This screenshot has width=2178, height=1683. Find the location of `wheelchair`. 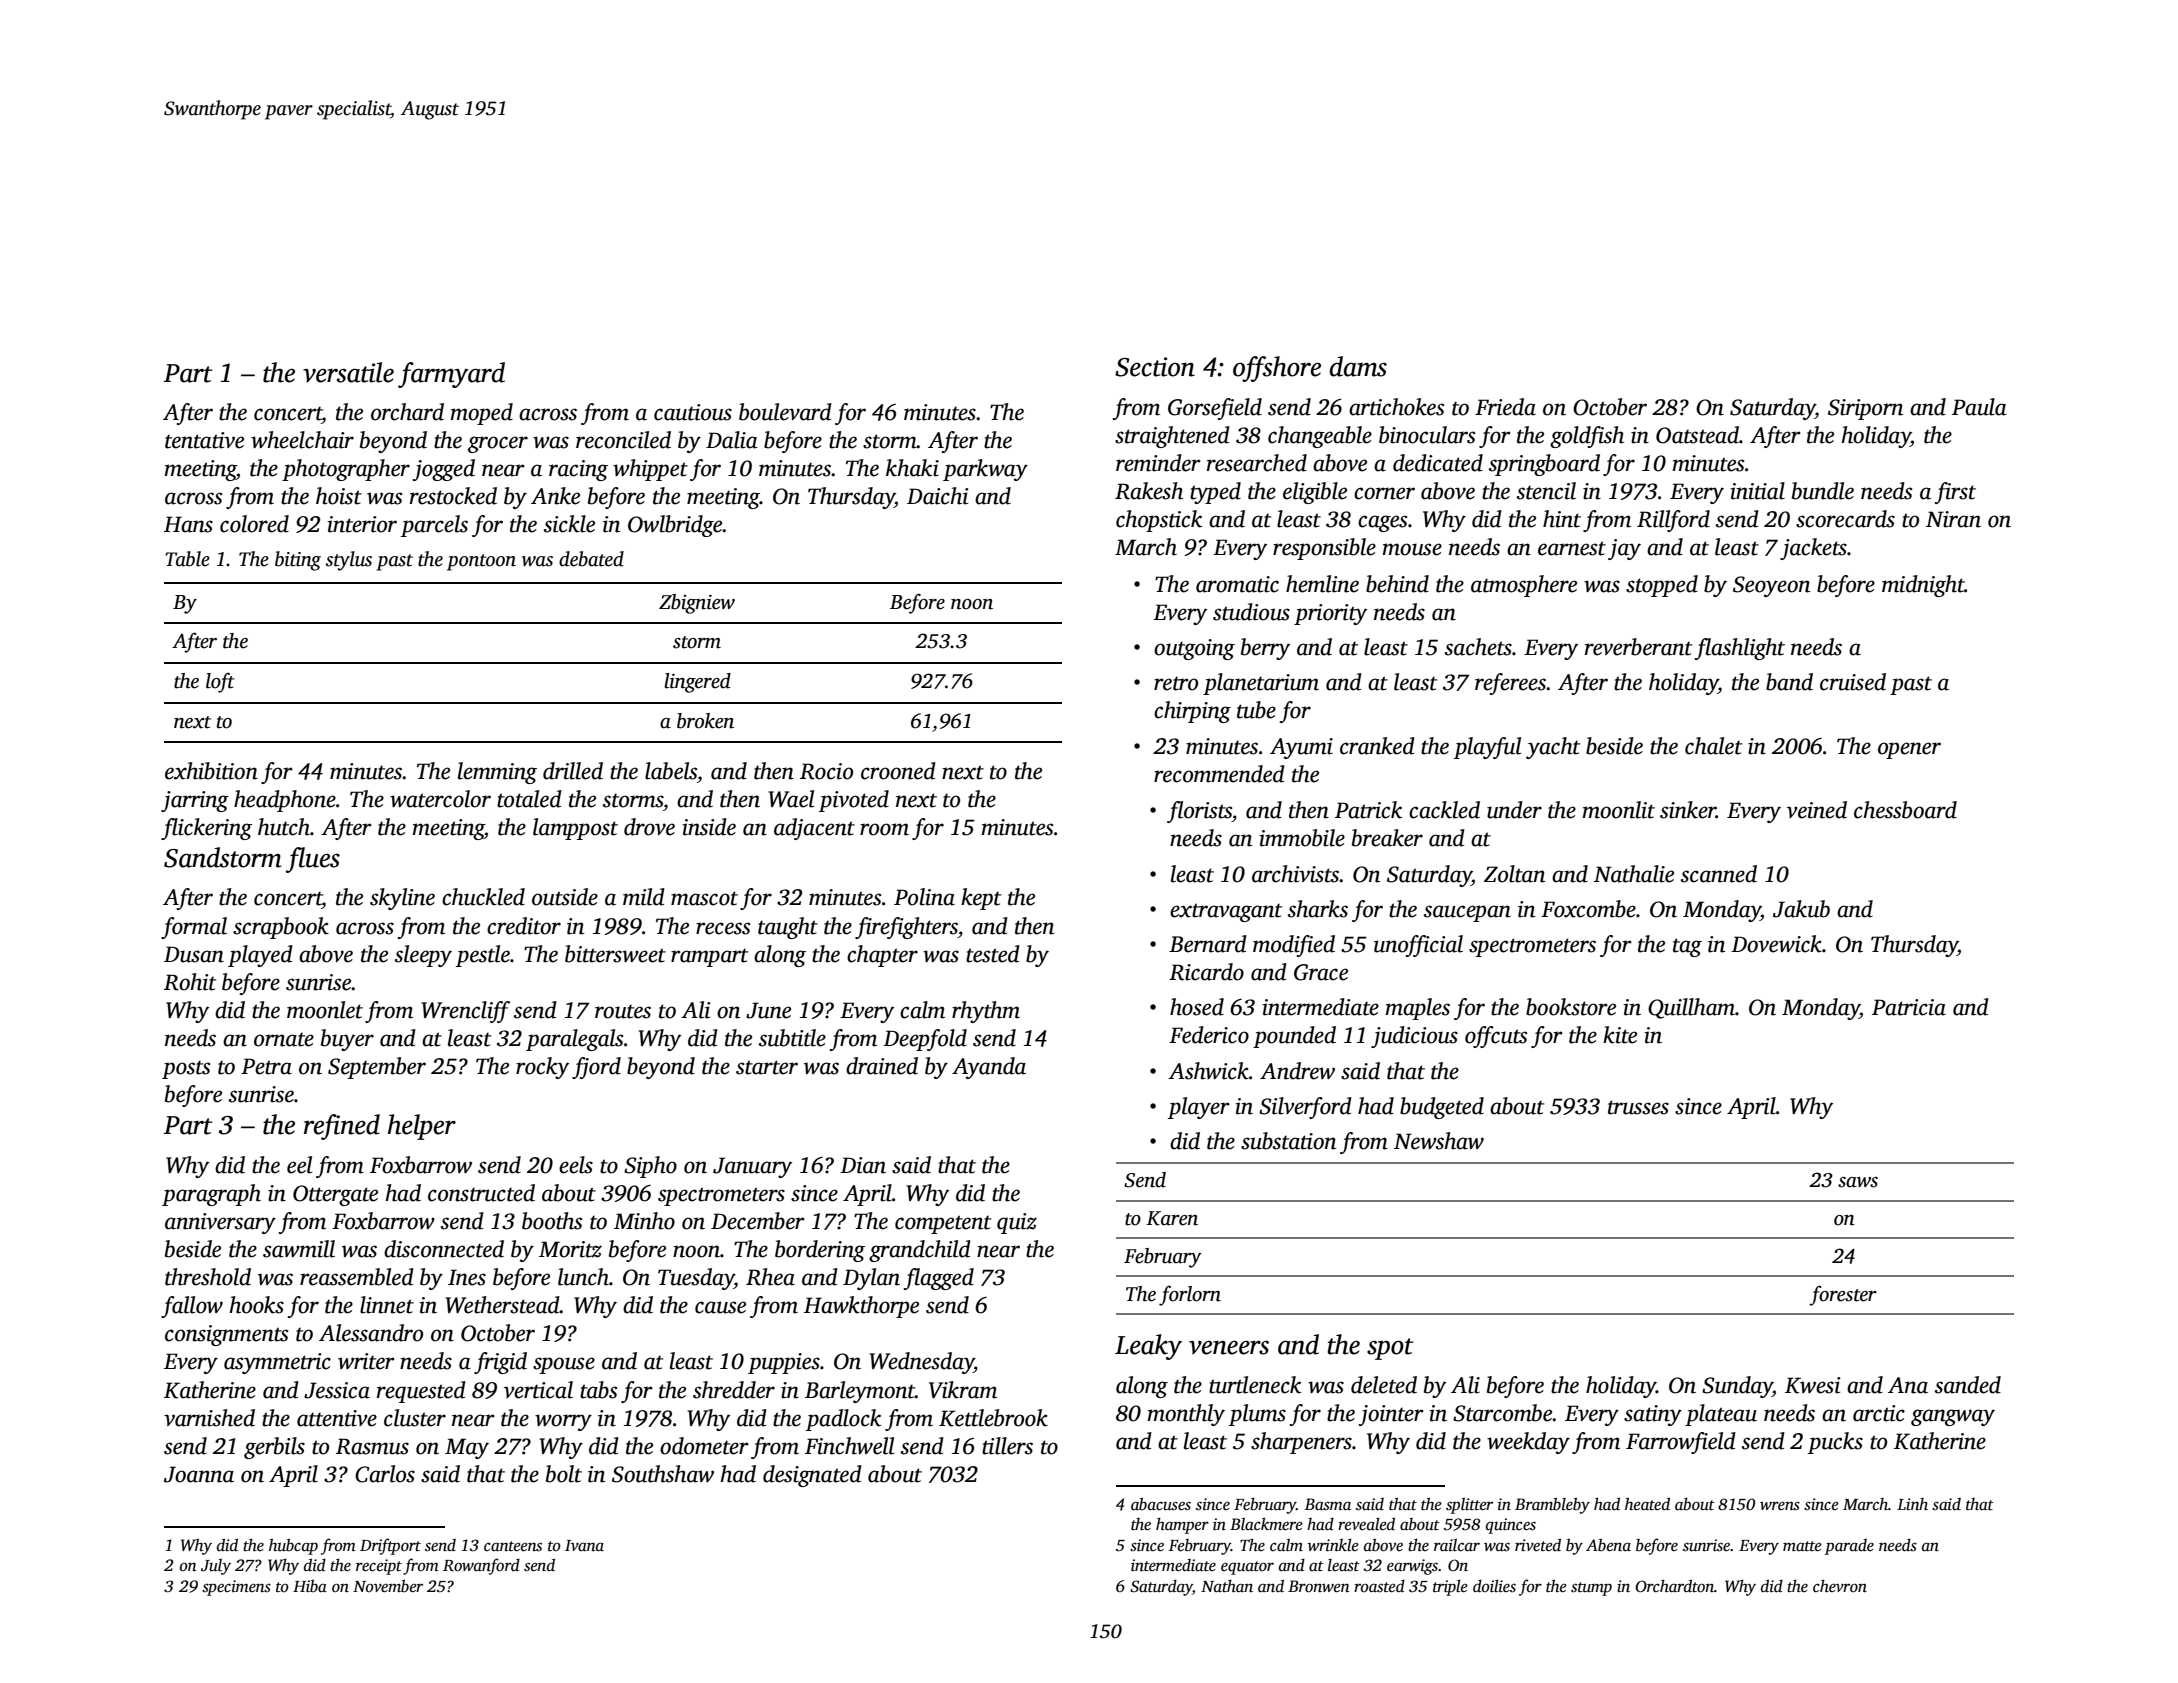

wheelchair is located at coordinates (302, 440).
